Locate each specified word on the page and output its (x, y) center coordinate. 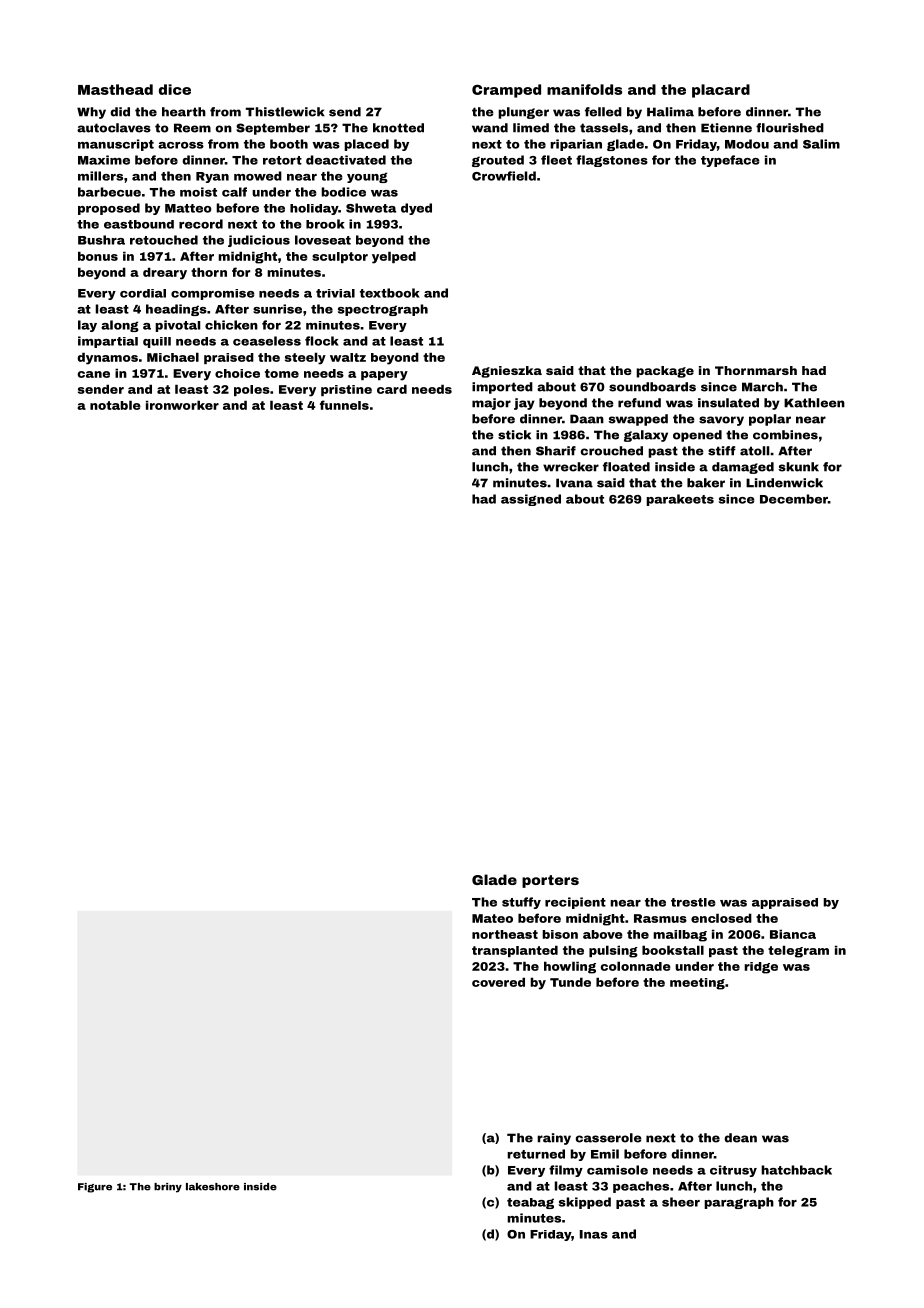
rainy (554, 1139)
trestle (693, 902)
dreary (165, 273)
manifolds (584, 89)
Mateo (492, 918)
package (665, 372)
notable (115, 405)
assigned (531, 500)
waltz (348, 357)
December (794, 499)
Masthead (115, 89)
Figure (95, 1188)
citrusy (733, 1171)
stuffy (521, 903)
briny (168, 1188)
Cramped (506, 91)
